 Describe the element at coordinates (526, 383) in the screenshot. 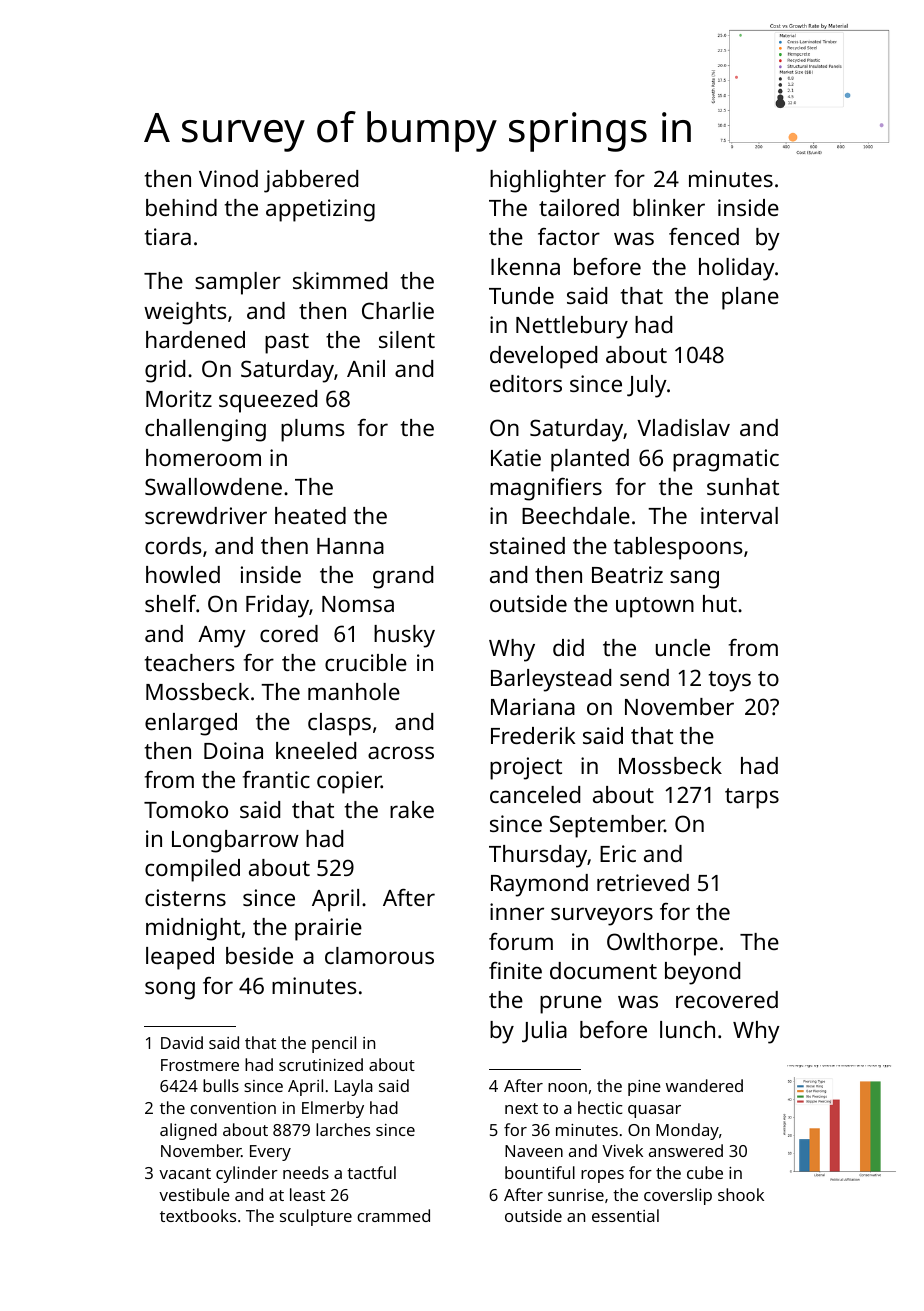

I see `editors` at that location.
